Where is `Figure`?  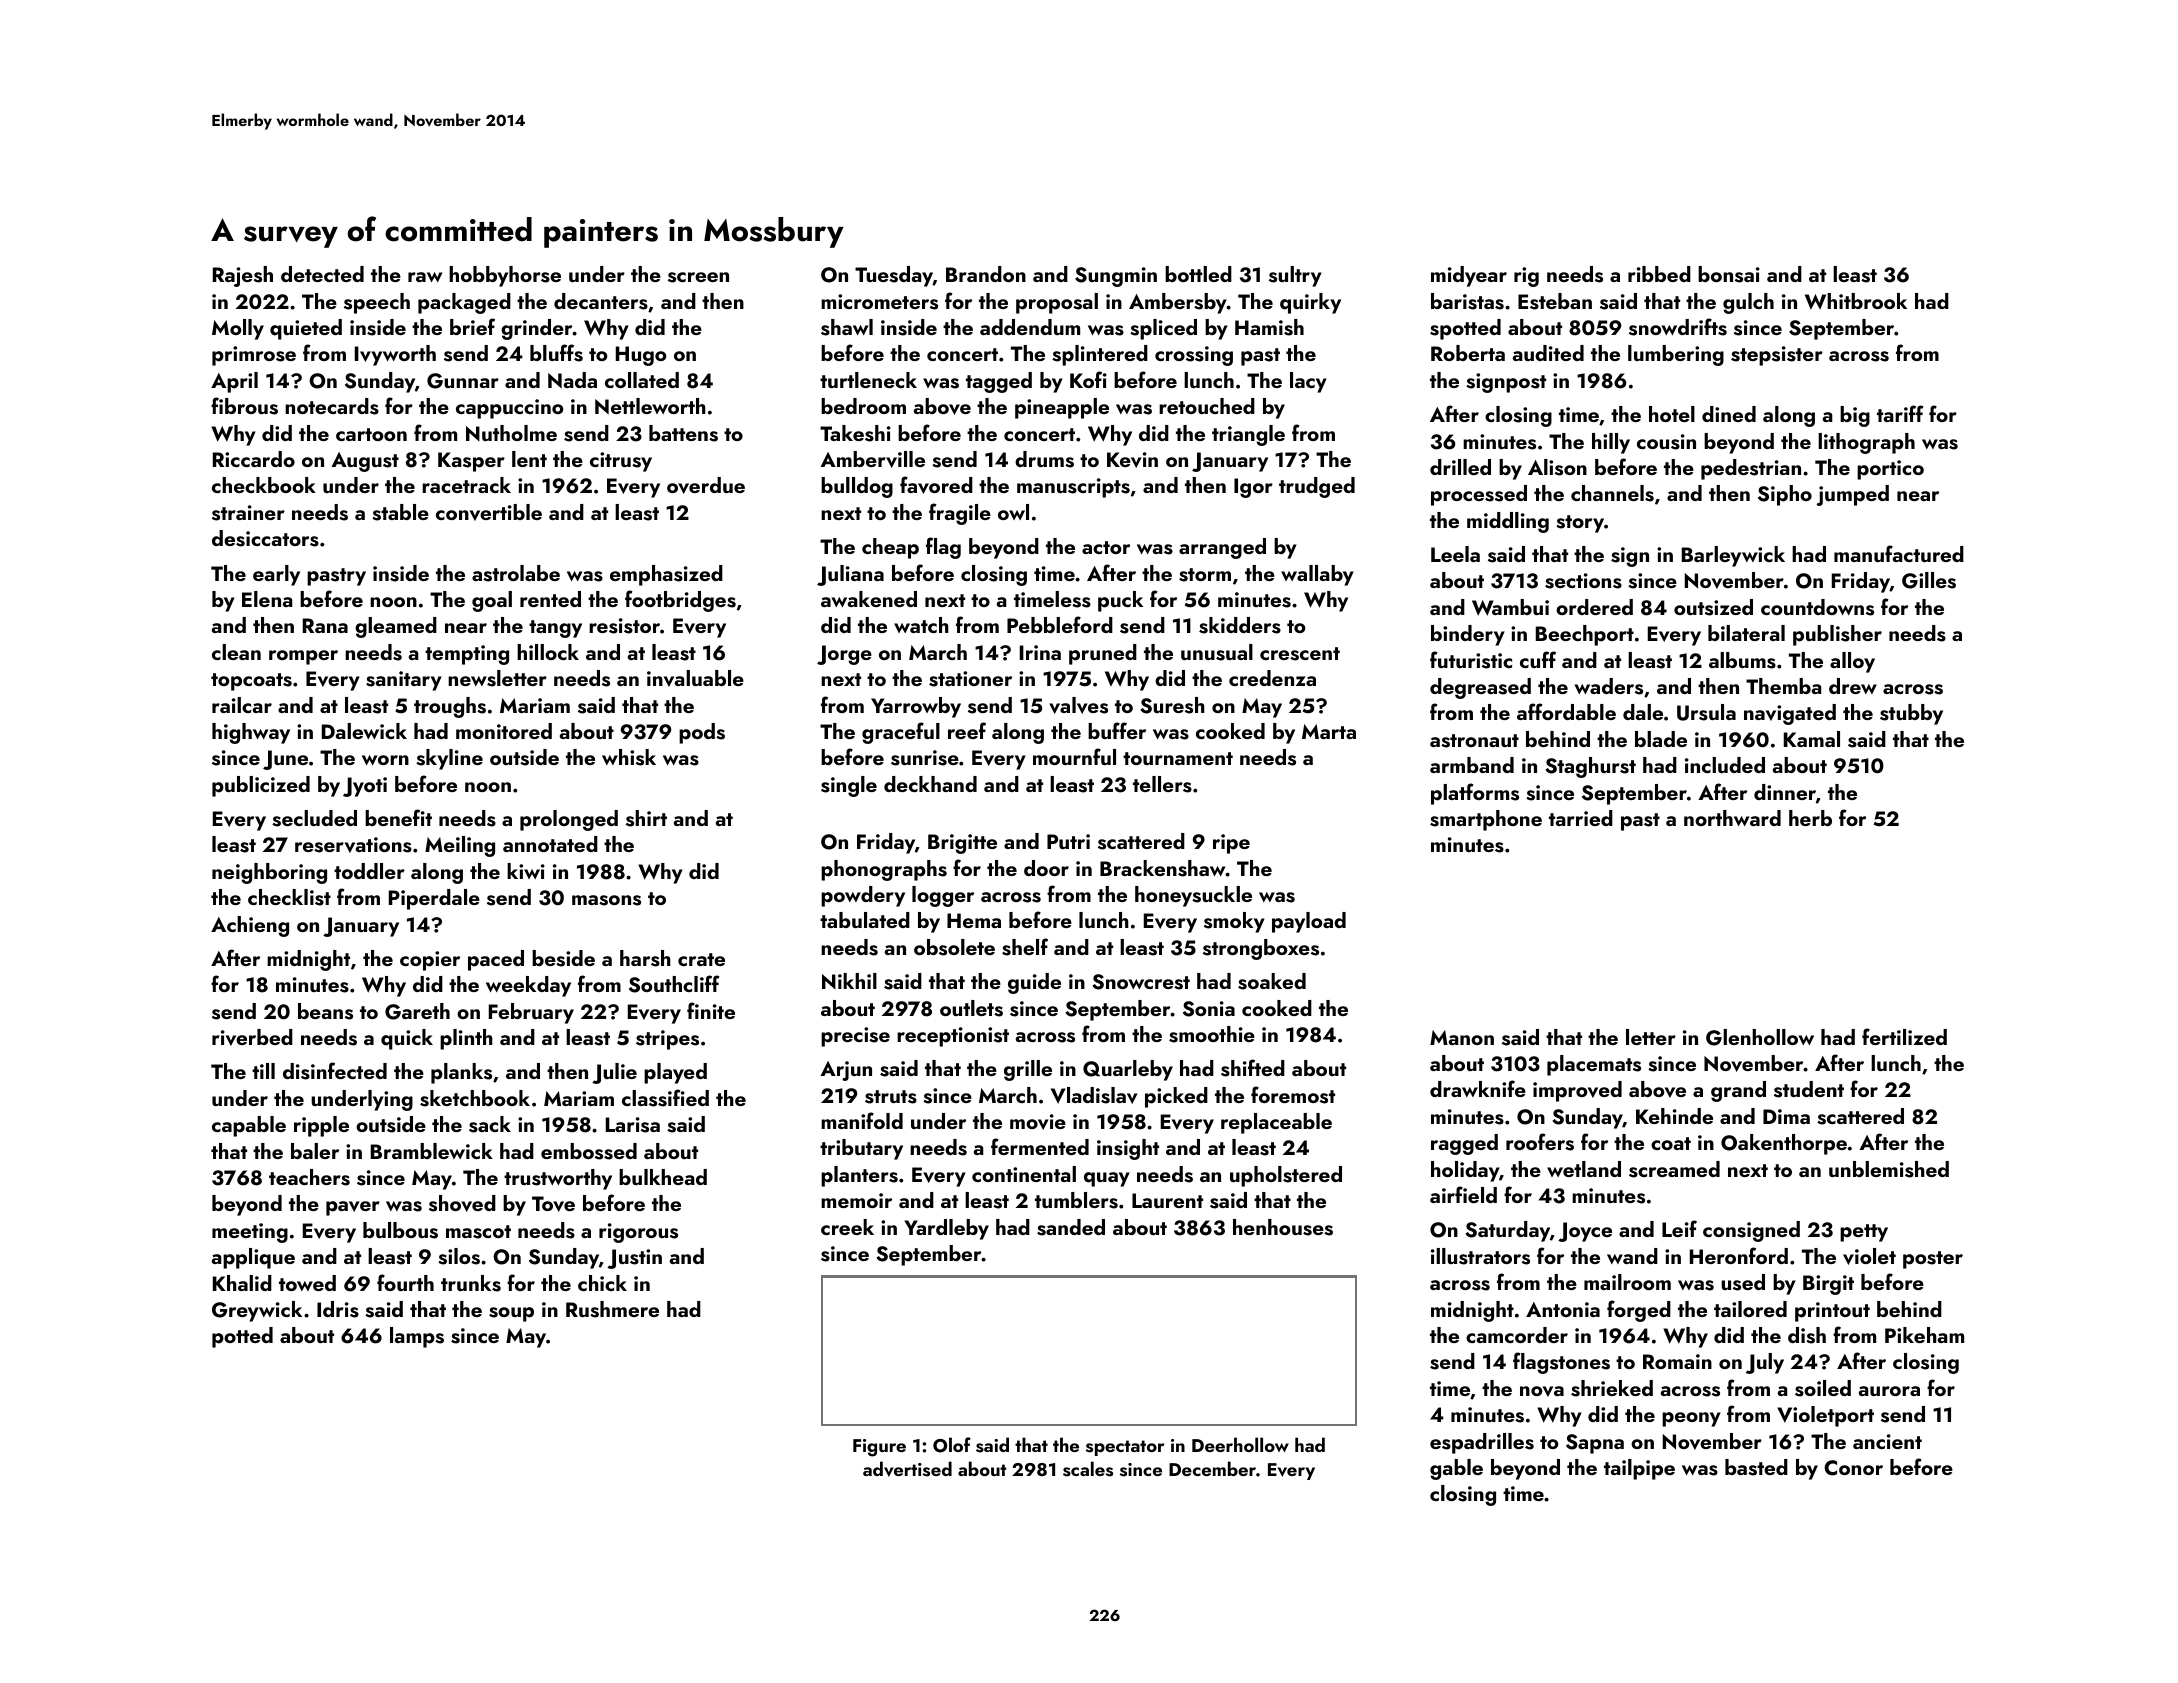 Figure is located at coordinates (879, 1448).
